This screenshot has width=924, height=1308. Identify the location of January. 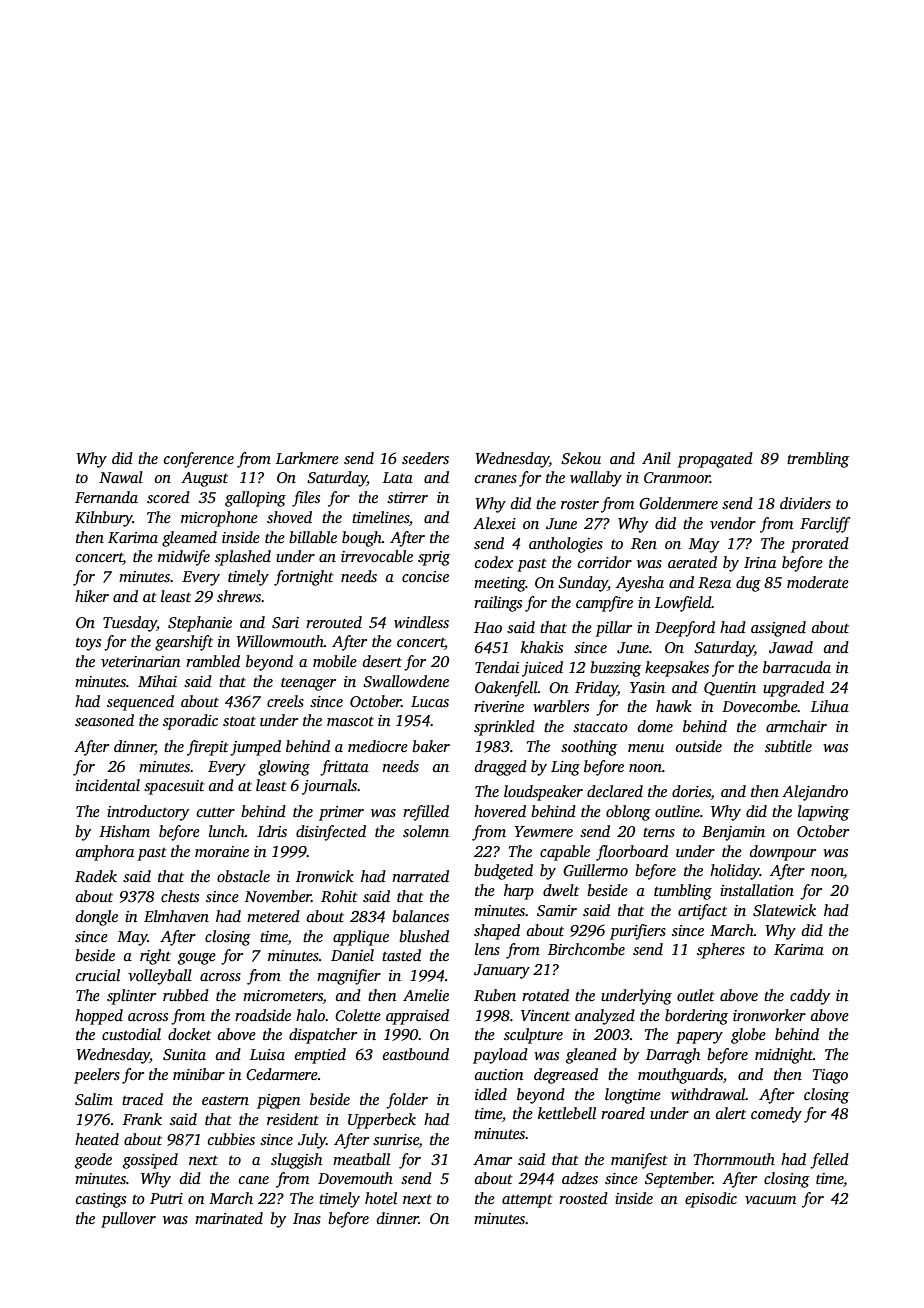
(502, 971).
